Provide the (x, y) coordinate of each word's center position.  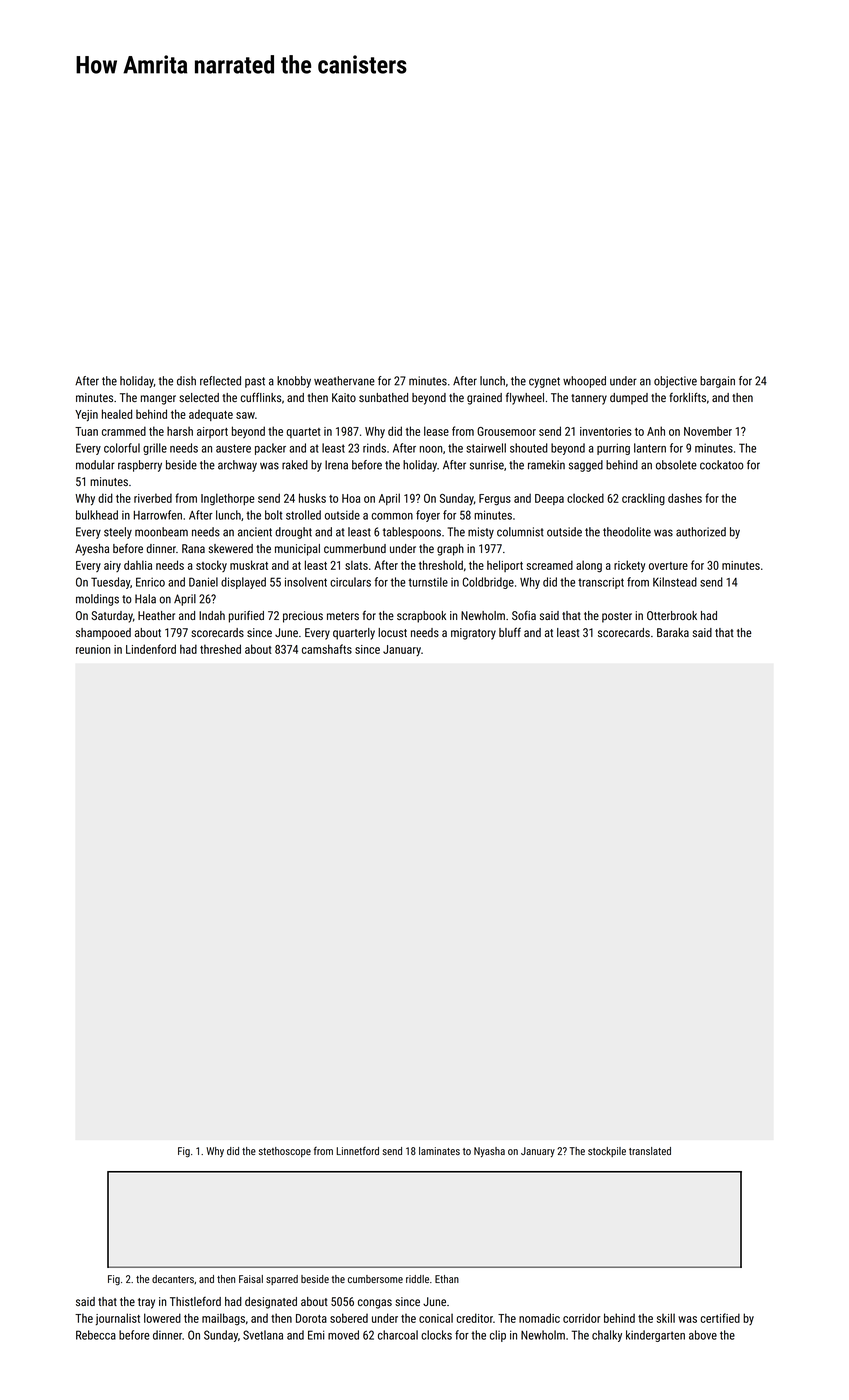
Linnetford (357, 1151)
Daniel (203, 582)
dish (186, 381)
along (589, 566)
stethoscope (285, 1152)
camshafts (327, 649)
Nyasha (489, 1152)
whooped (584, 382)
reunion (93, 649)
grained (484, 399)
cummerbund (355, 548)
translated (650, 1151)
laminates (439, 1151)
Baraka (673, 632)
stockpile (607, 1152)
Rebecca (96, 1335)
